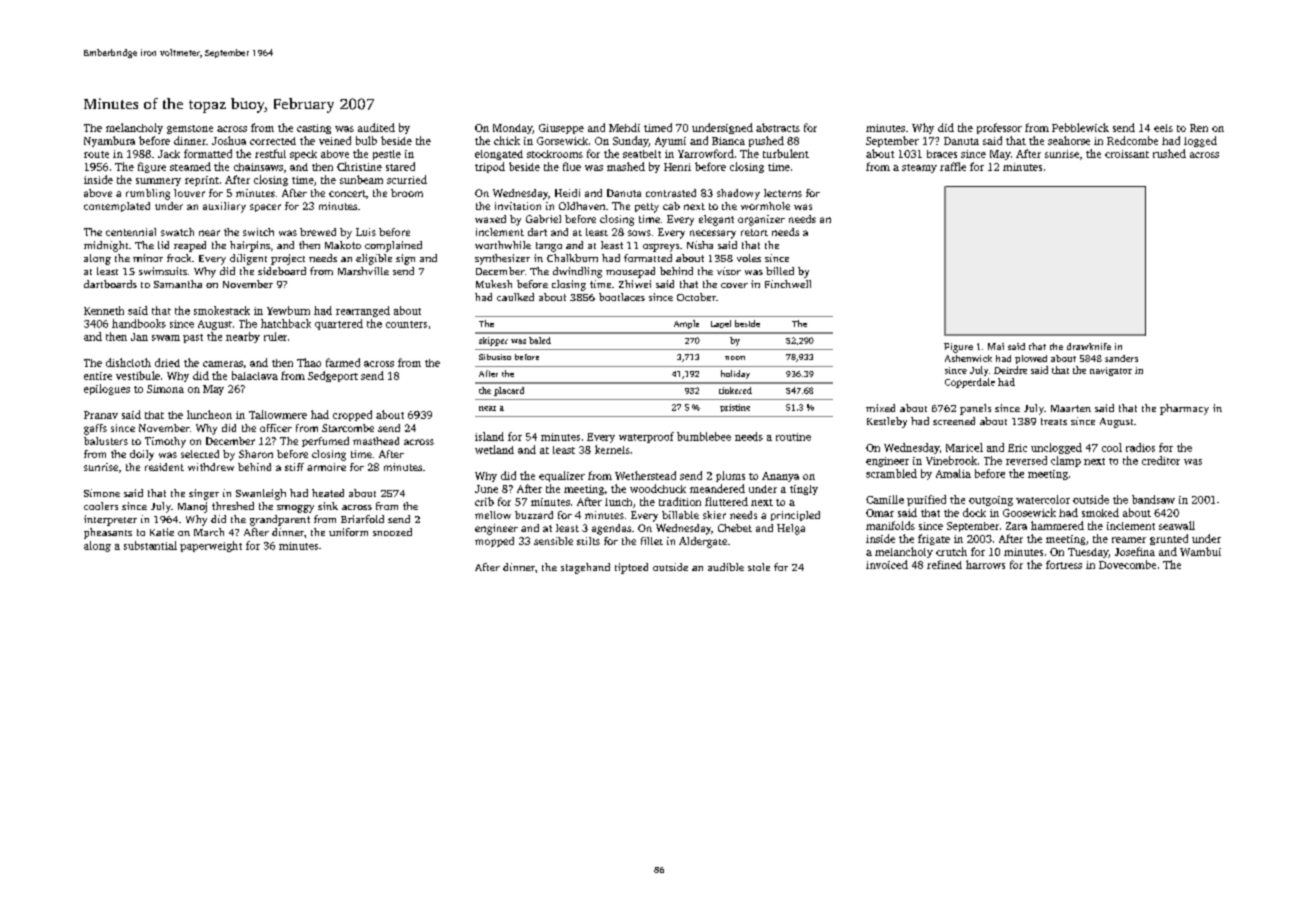 This document has height=924, width=1308. What do you see at coordinates (96, 154) in the document?
I see `route` at bounding box center [96, 154].
